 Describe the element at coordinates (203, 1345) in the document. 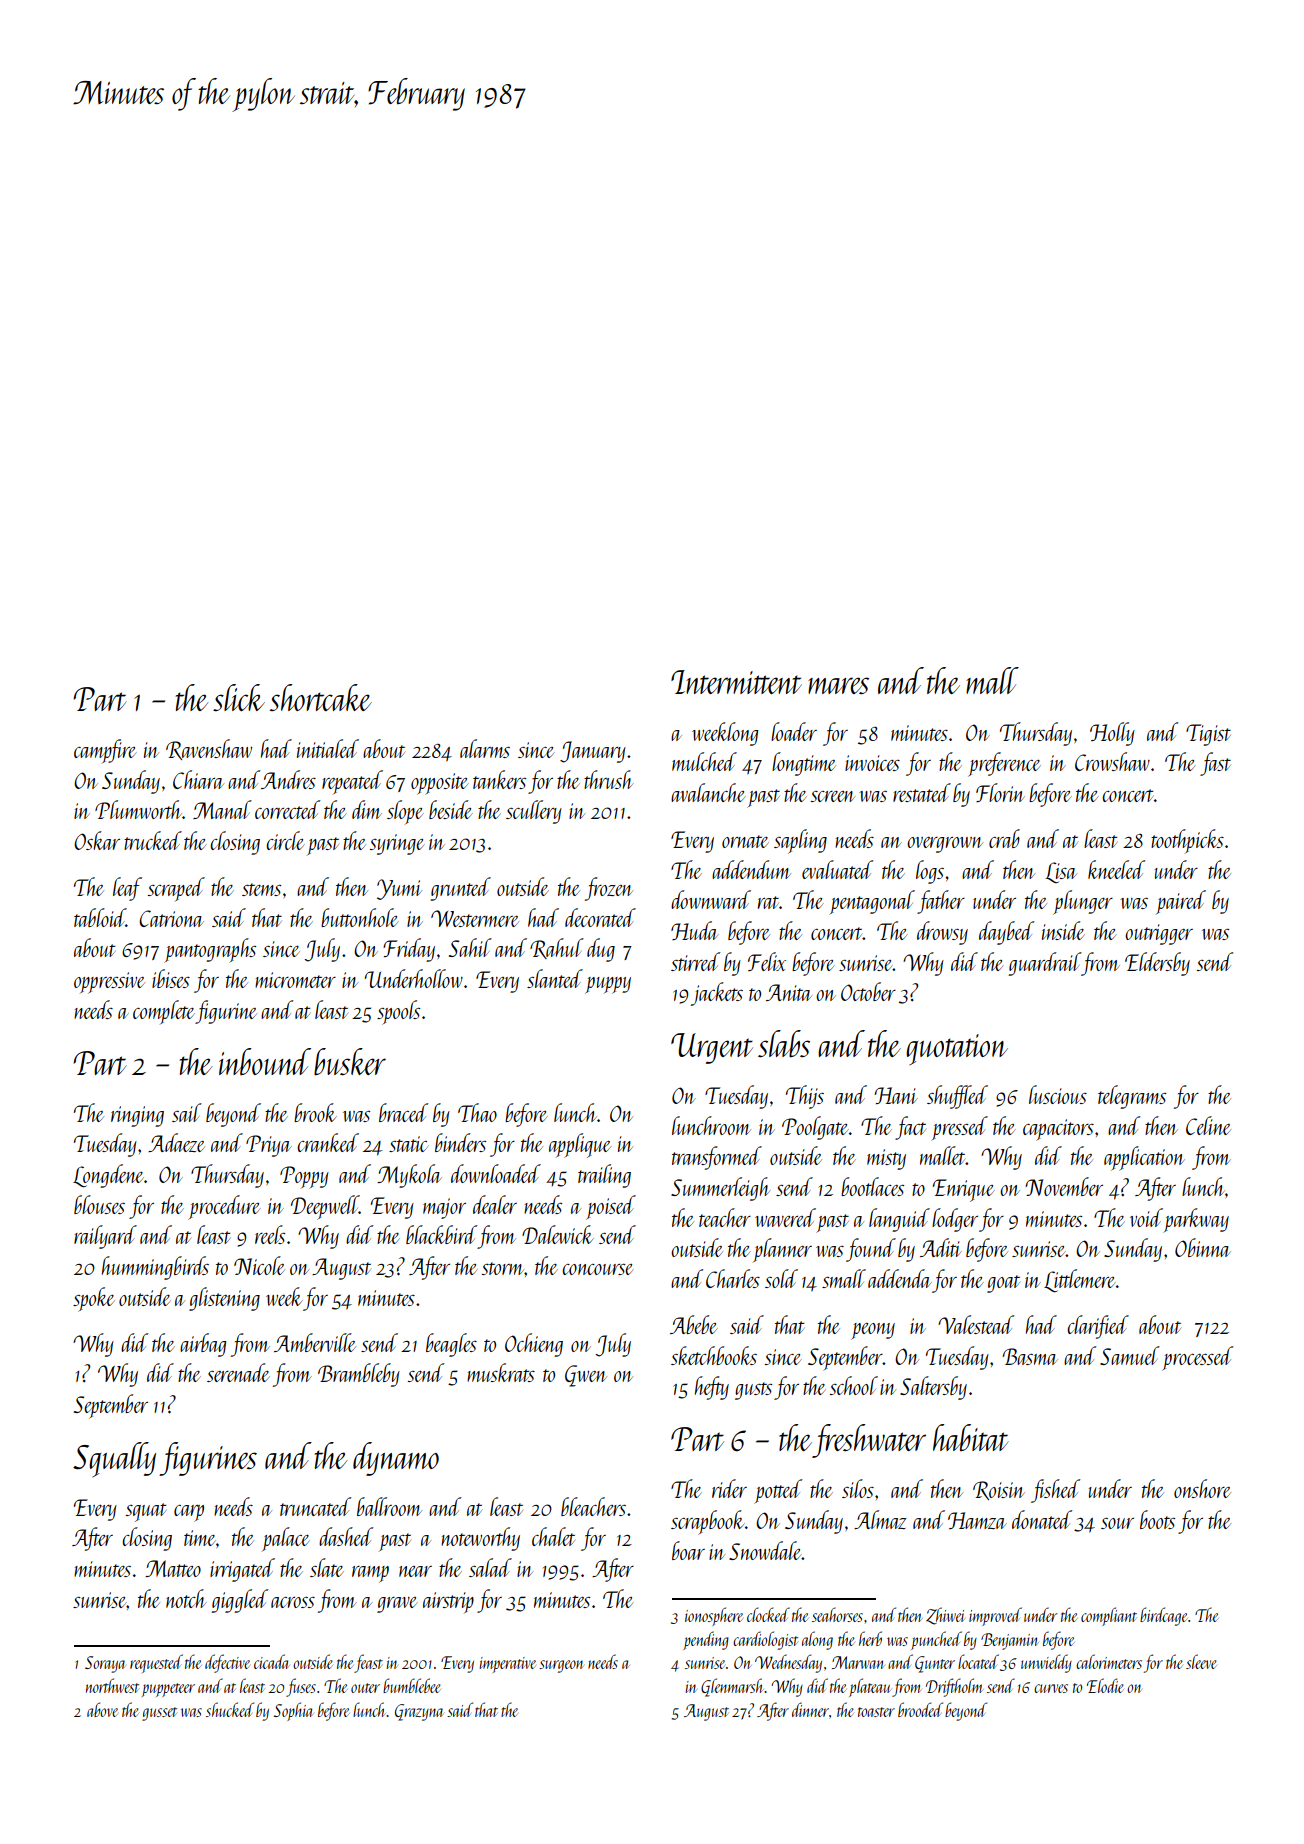

I see `airbag` at that location.
